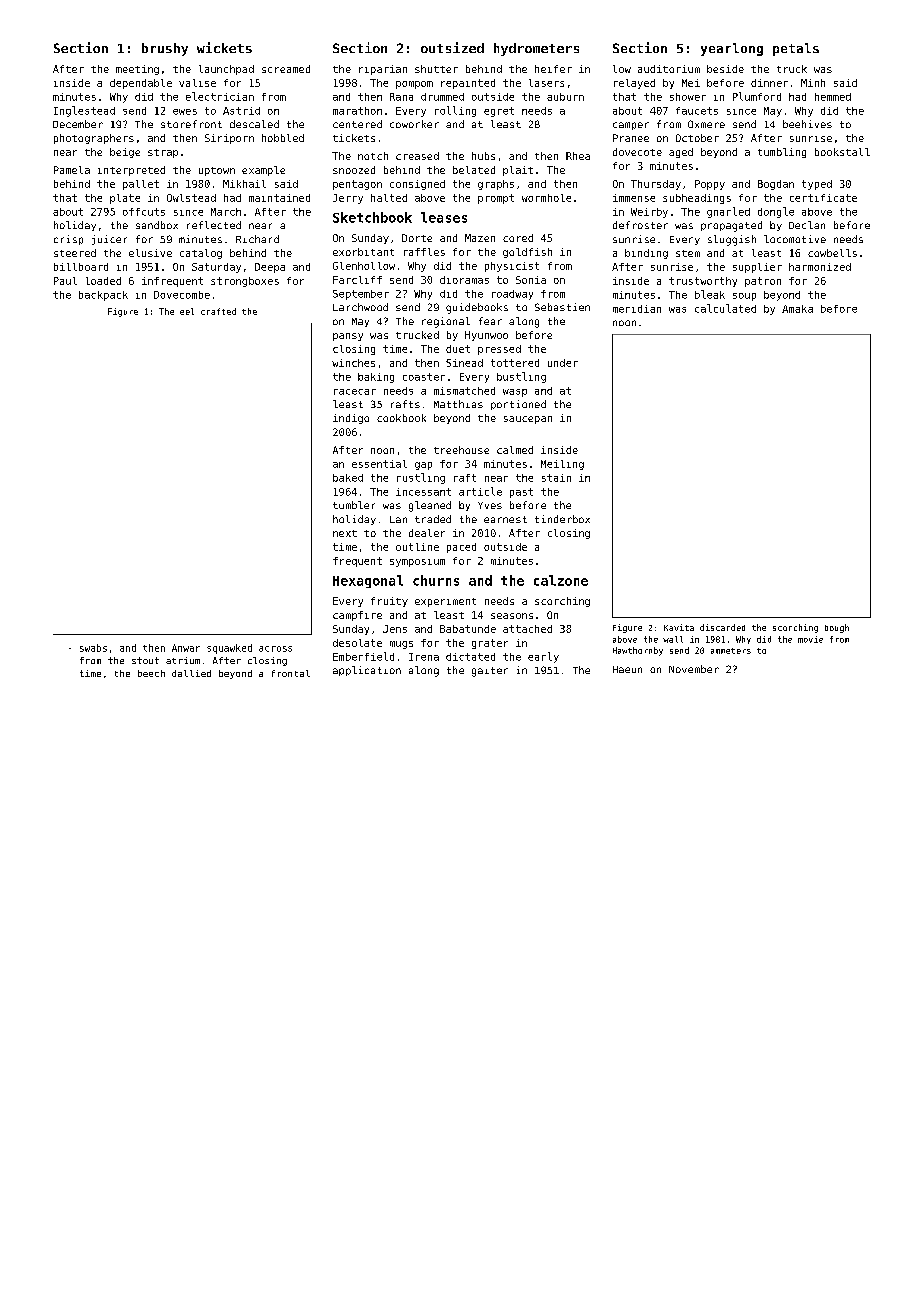 The image size is (924, 1308). I want to click on brushy, so click(165, 49).
